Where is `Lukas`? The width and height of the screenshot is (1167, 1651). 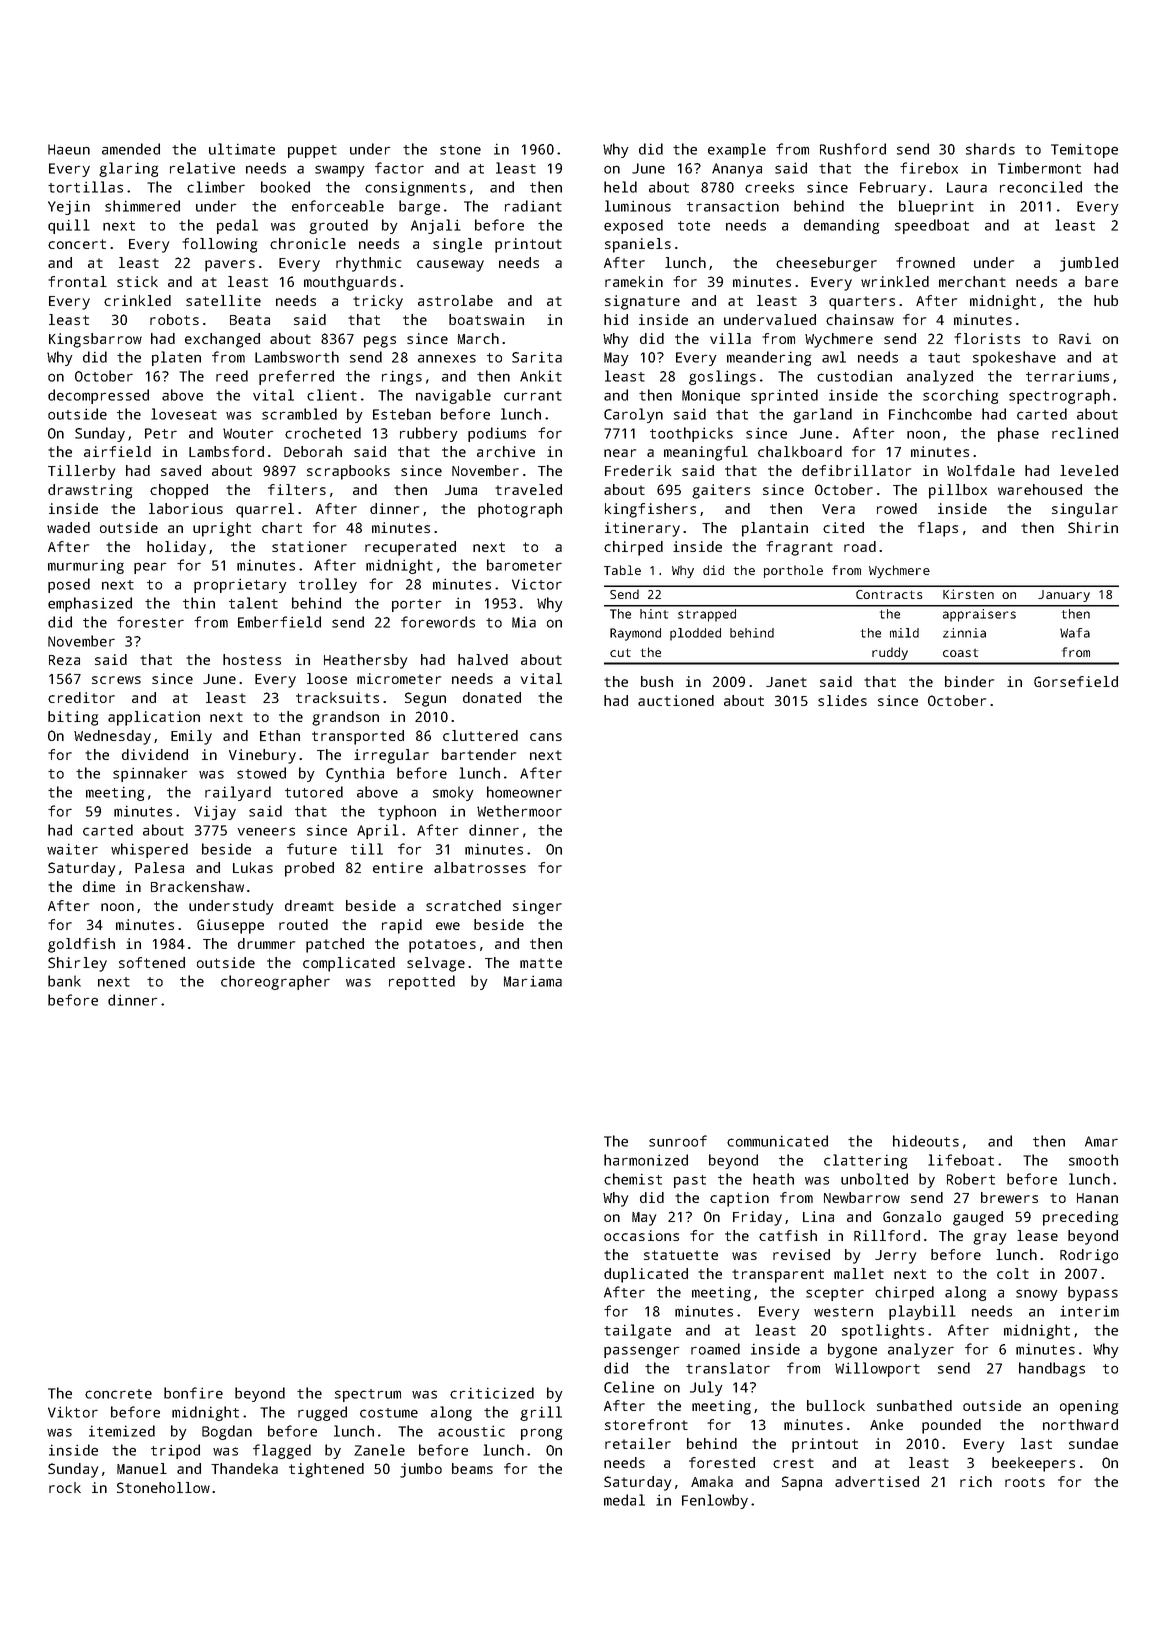
Lukas is located at coordinates (253, 867).
